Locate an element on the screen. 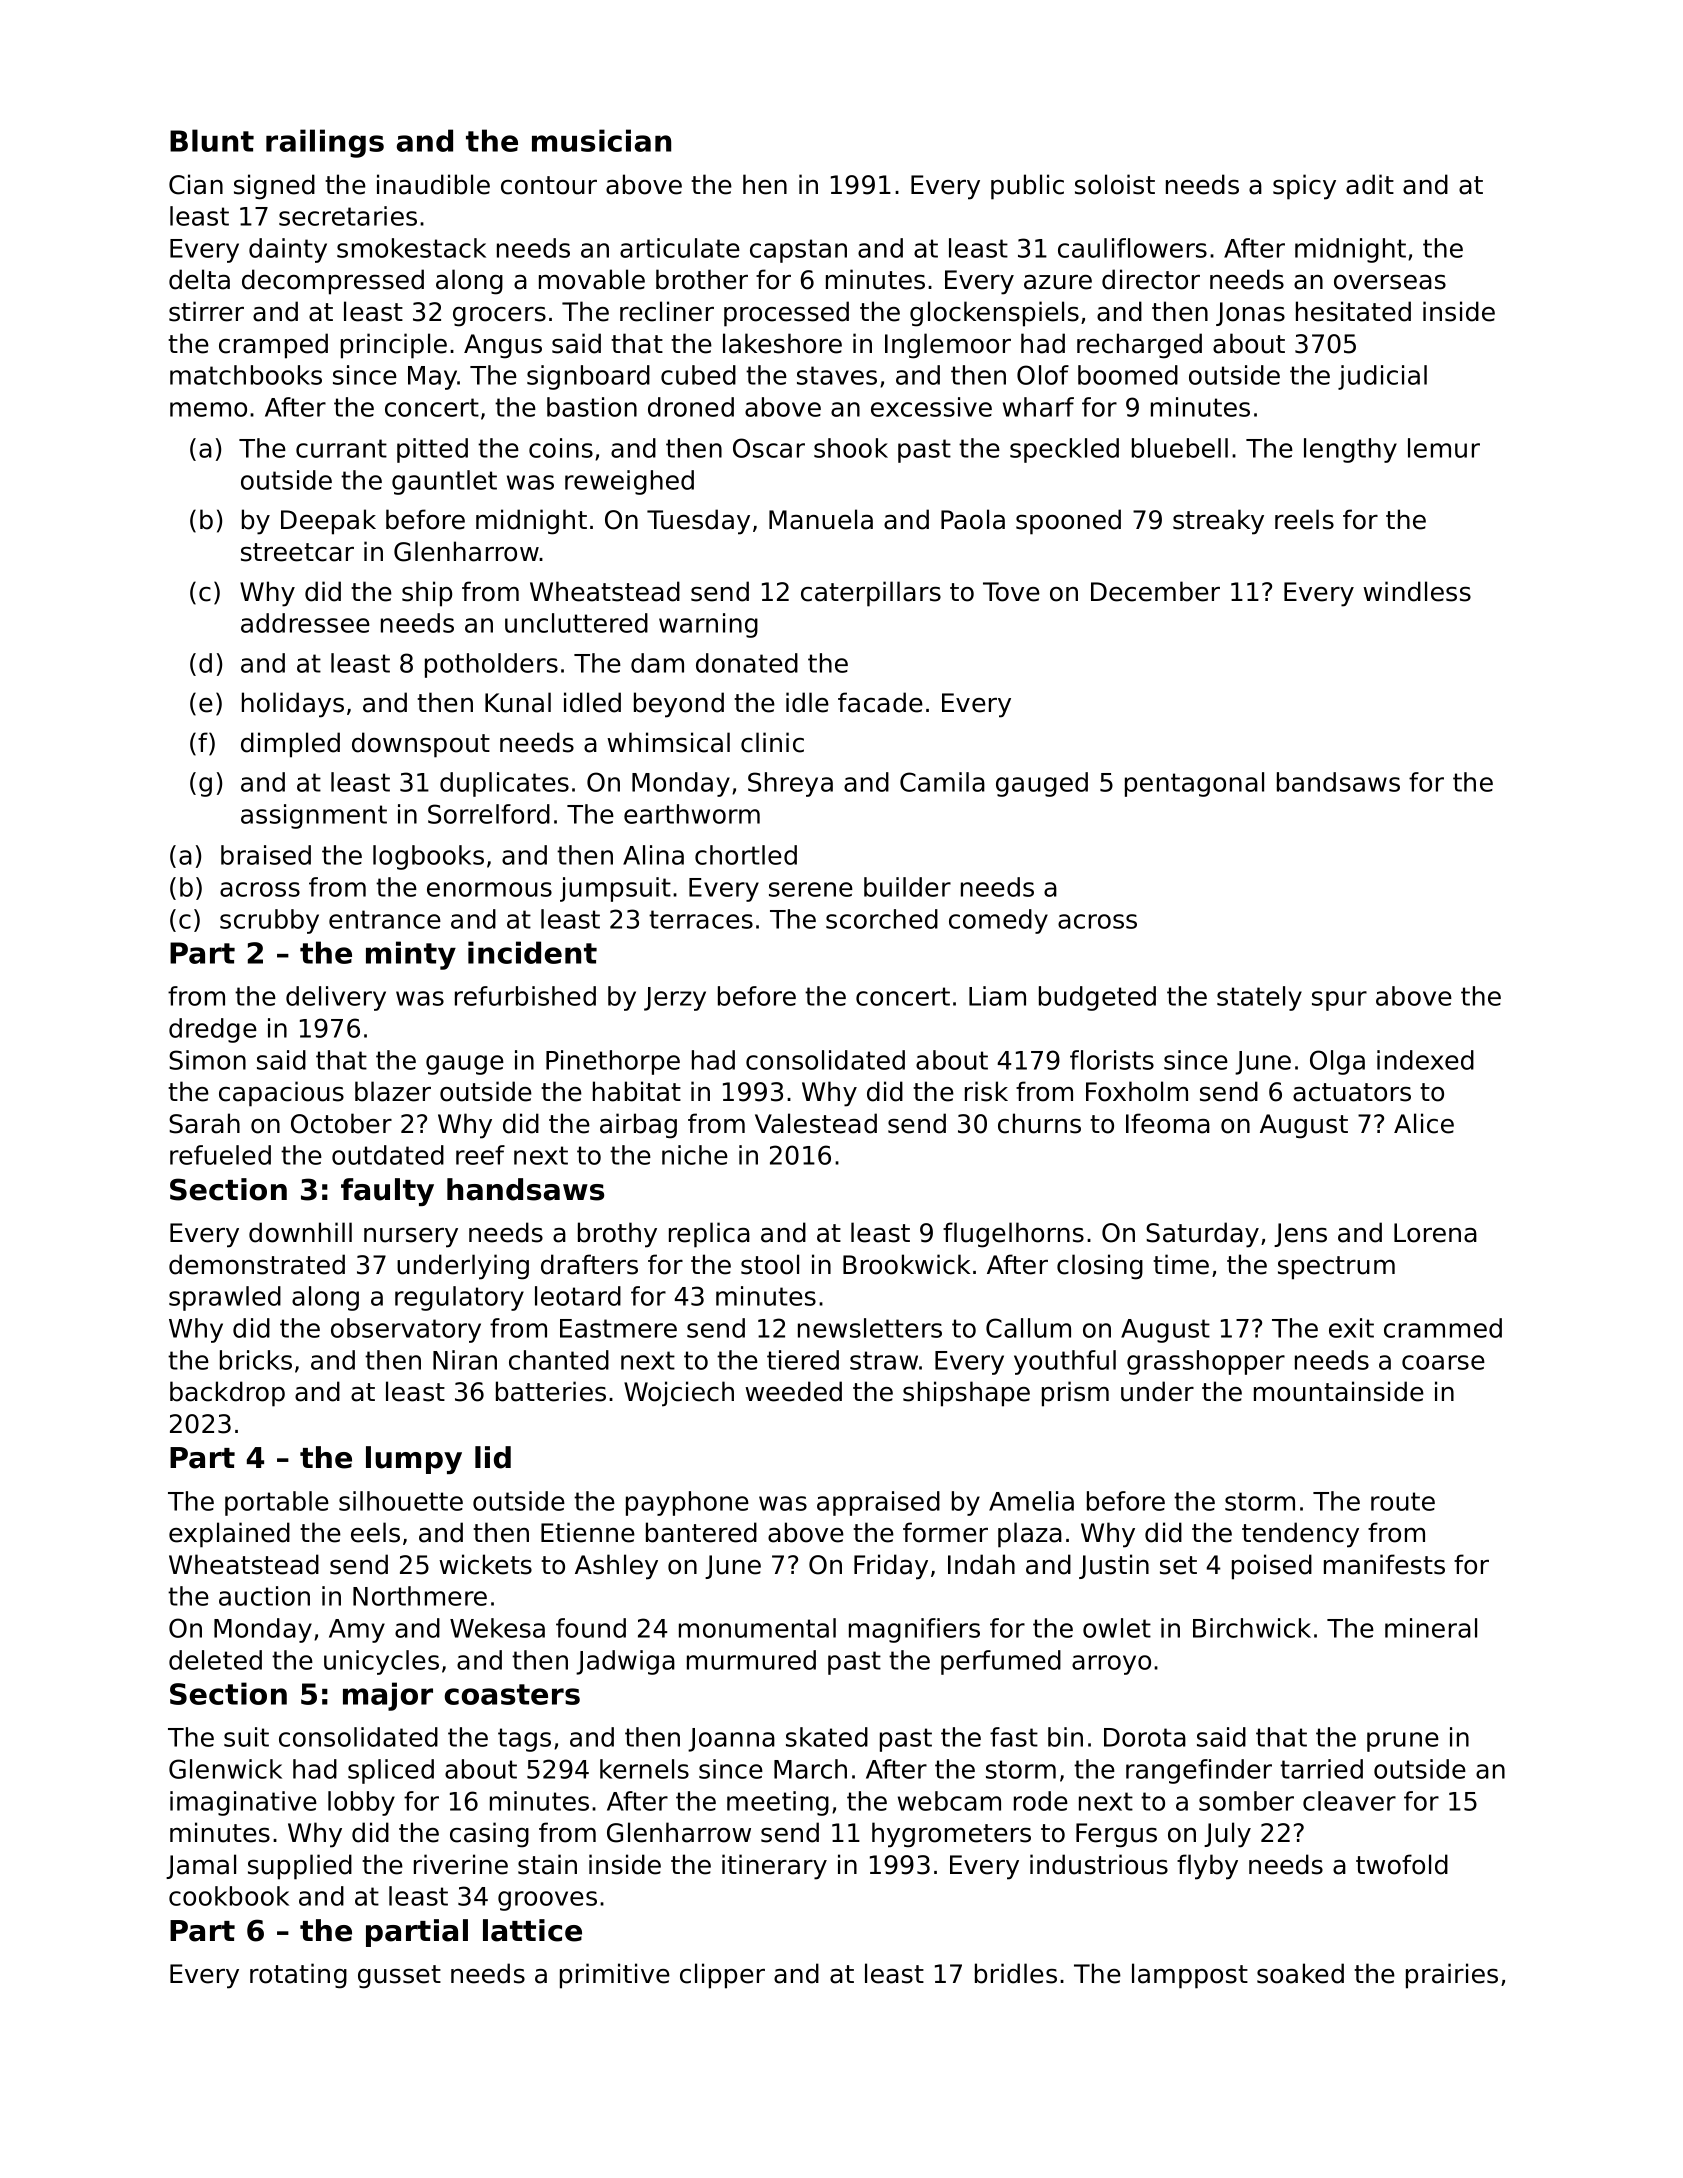  crammed is located at coordinates (1443, 1328).
